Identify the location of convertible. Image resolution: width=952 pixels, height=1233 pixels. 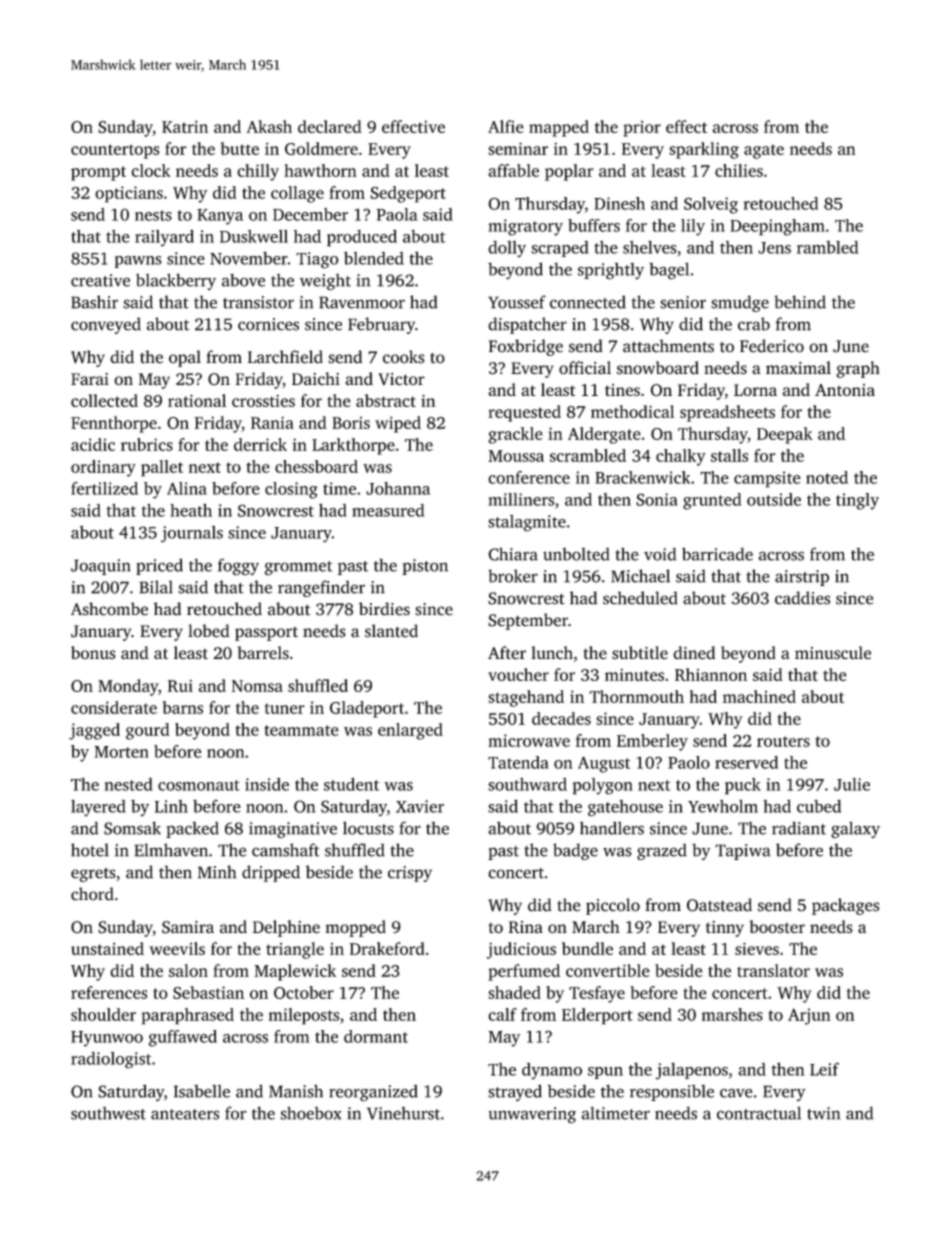
(608, 970).
